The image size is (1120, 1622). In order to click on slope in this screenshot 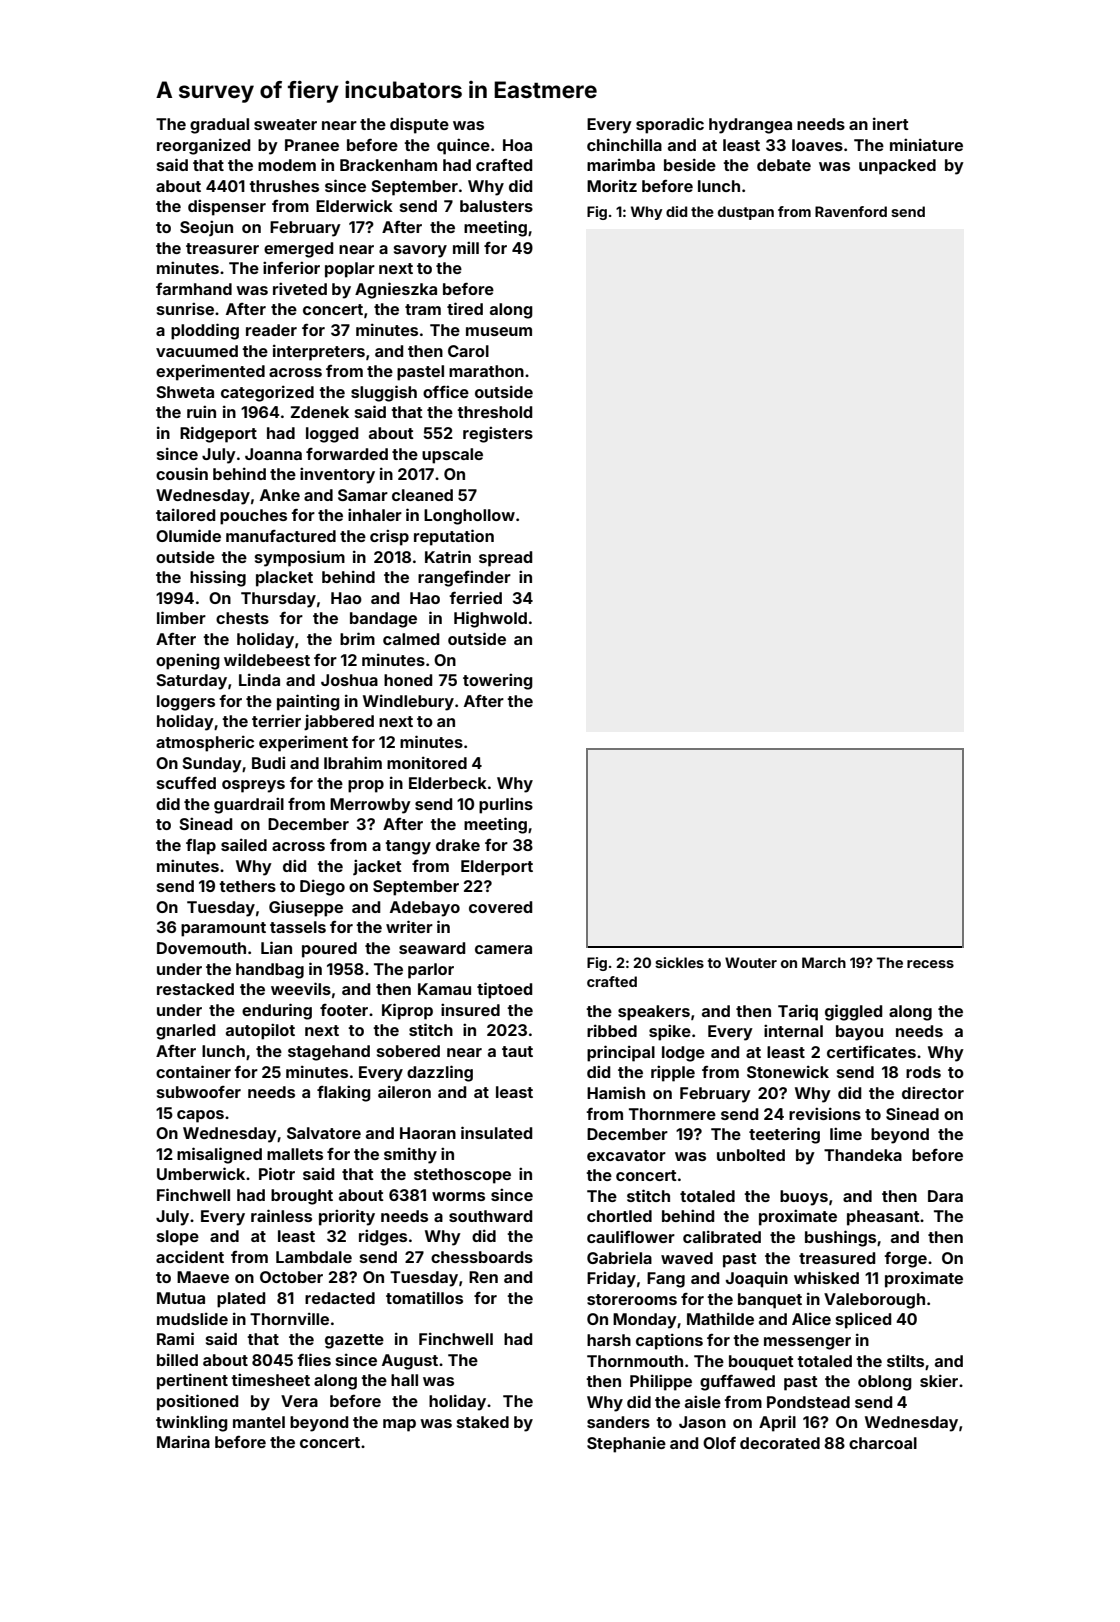, I will do `click(178, 1238)`.
